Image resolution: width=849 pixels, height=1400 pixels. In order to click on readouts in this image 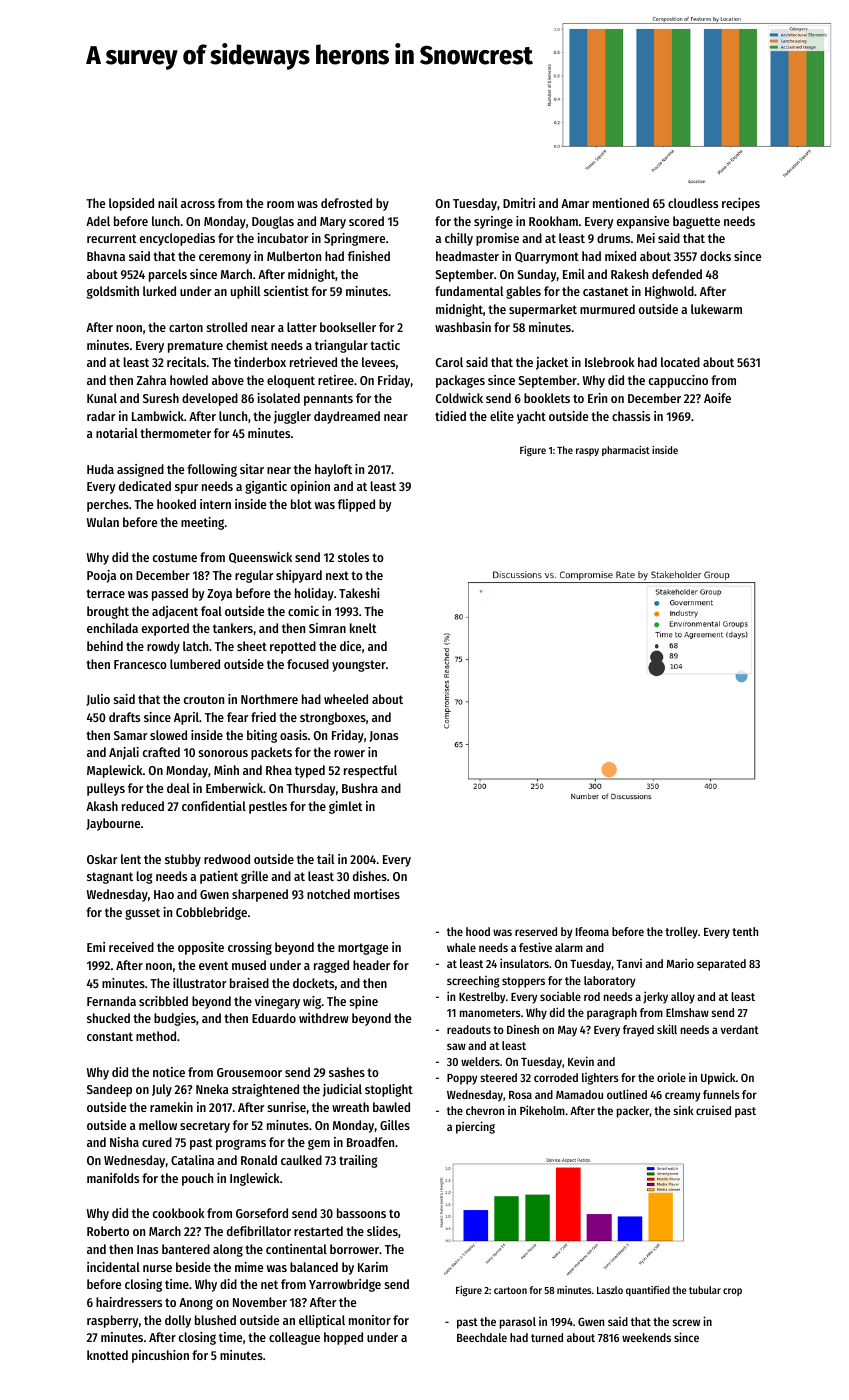, I will do `click(469, 1029)`.
